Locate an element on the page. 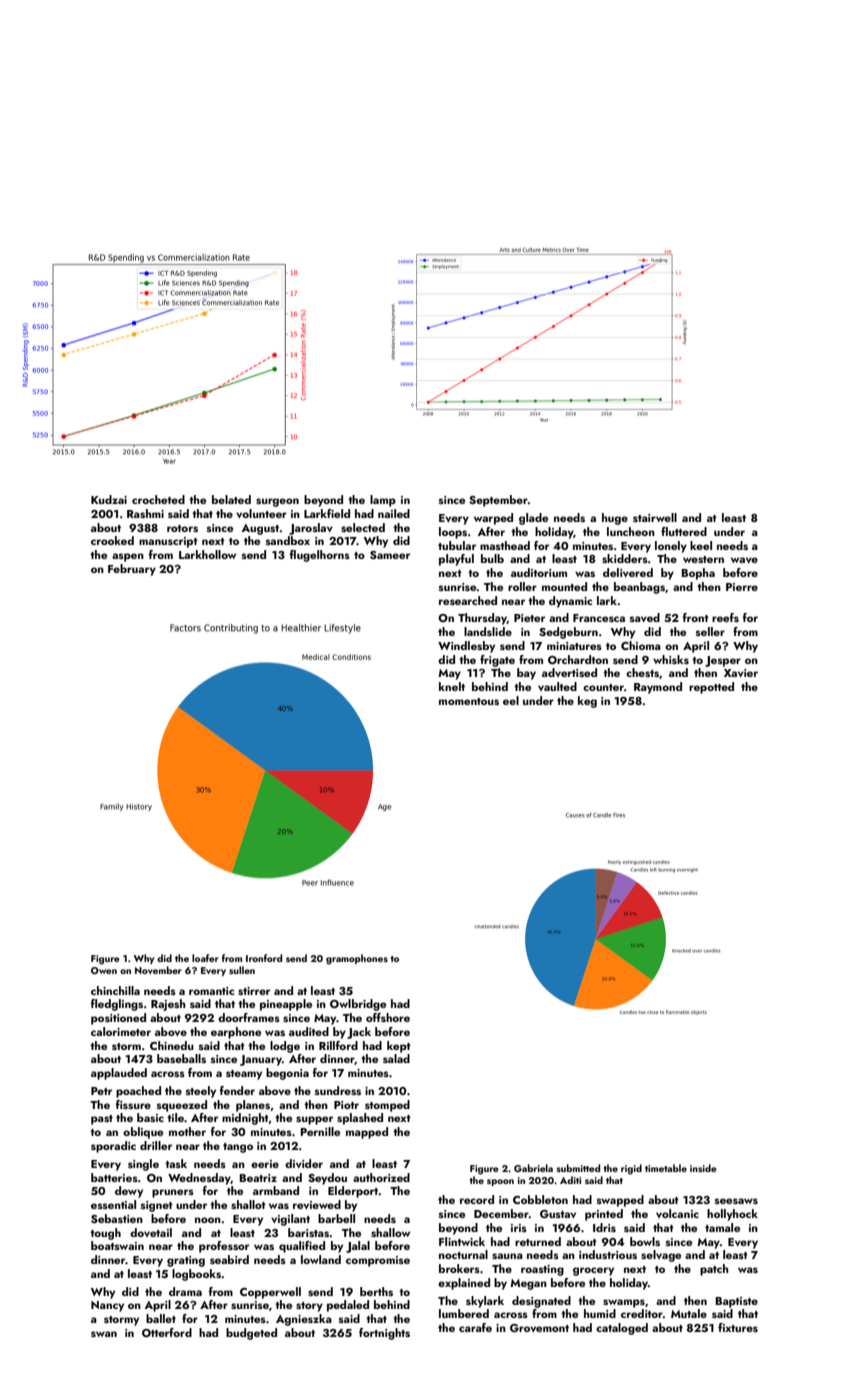 The height and width of the image is (1400, 849). whisks is located at coordinates (671, 659).
